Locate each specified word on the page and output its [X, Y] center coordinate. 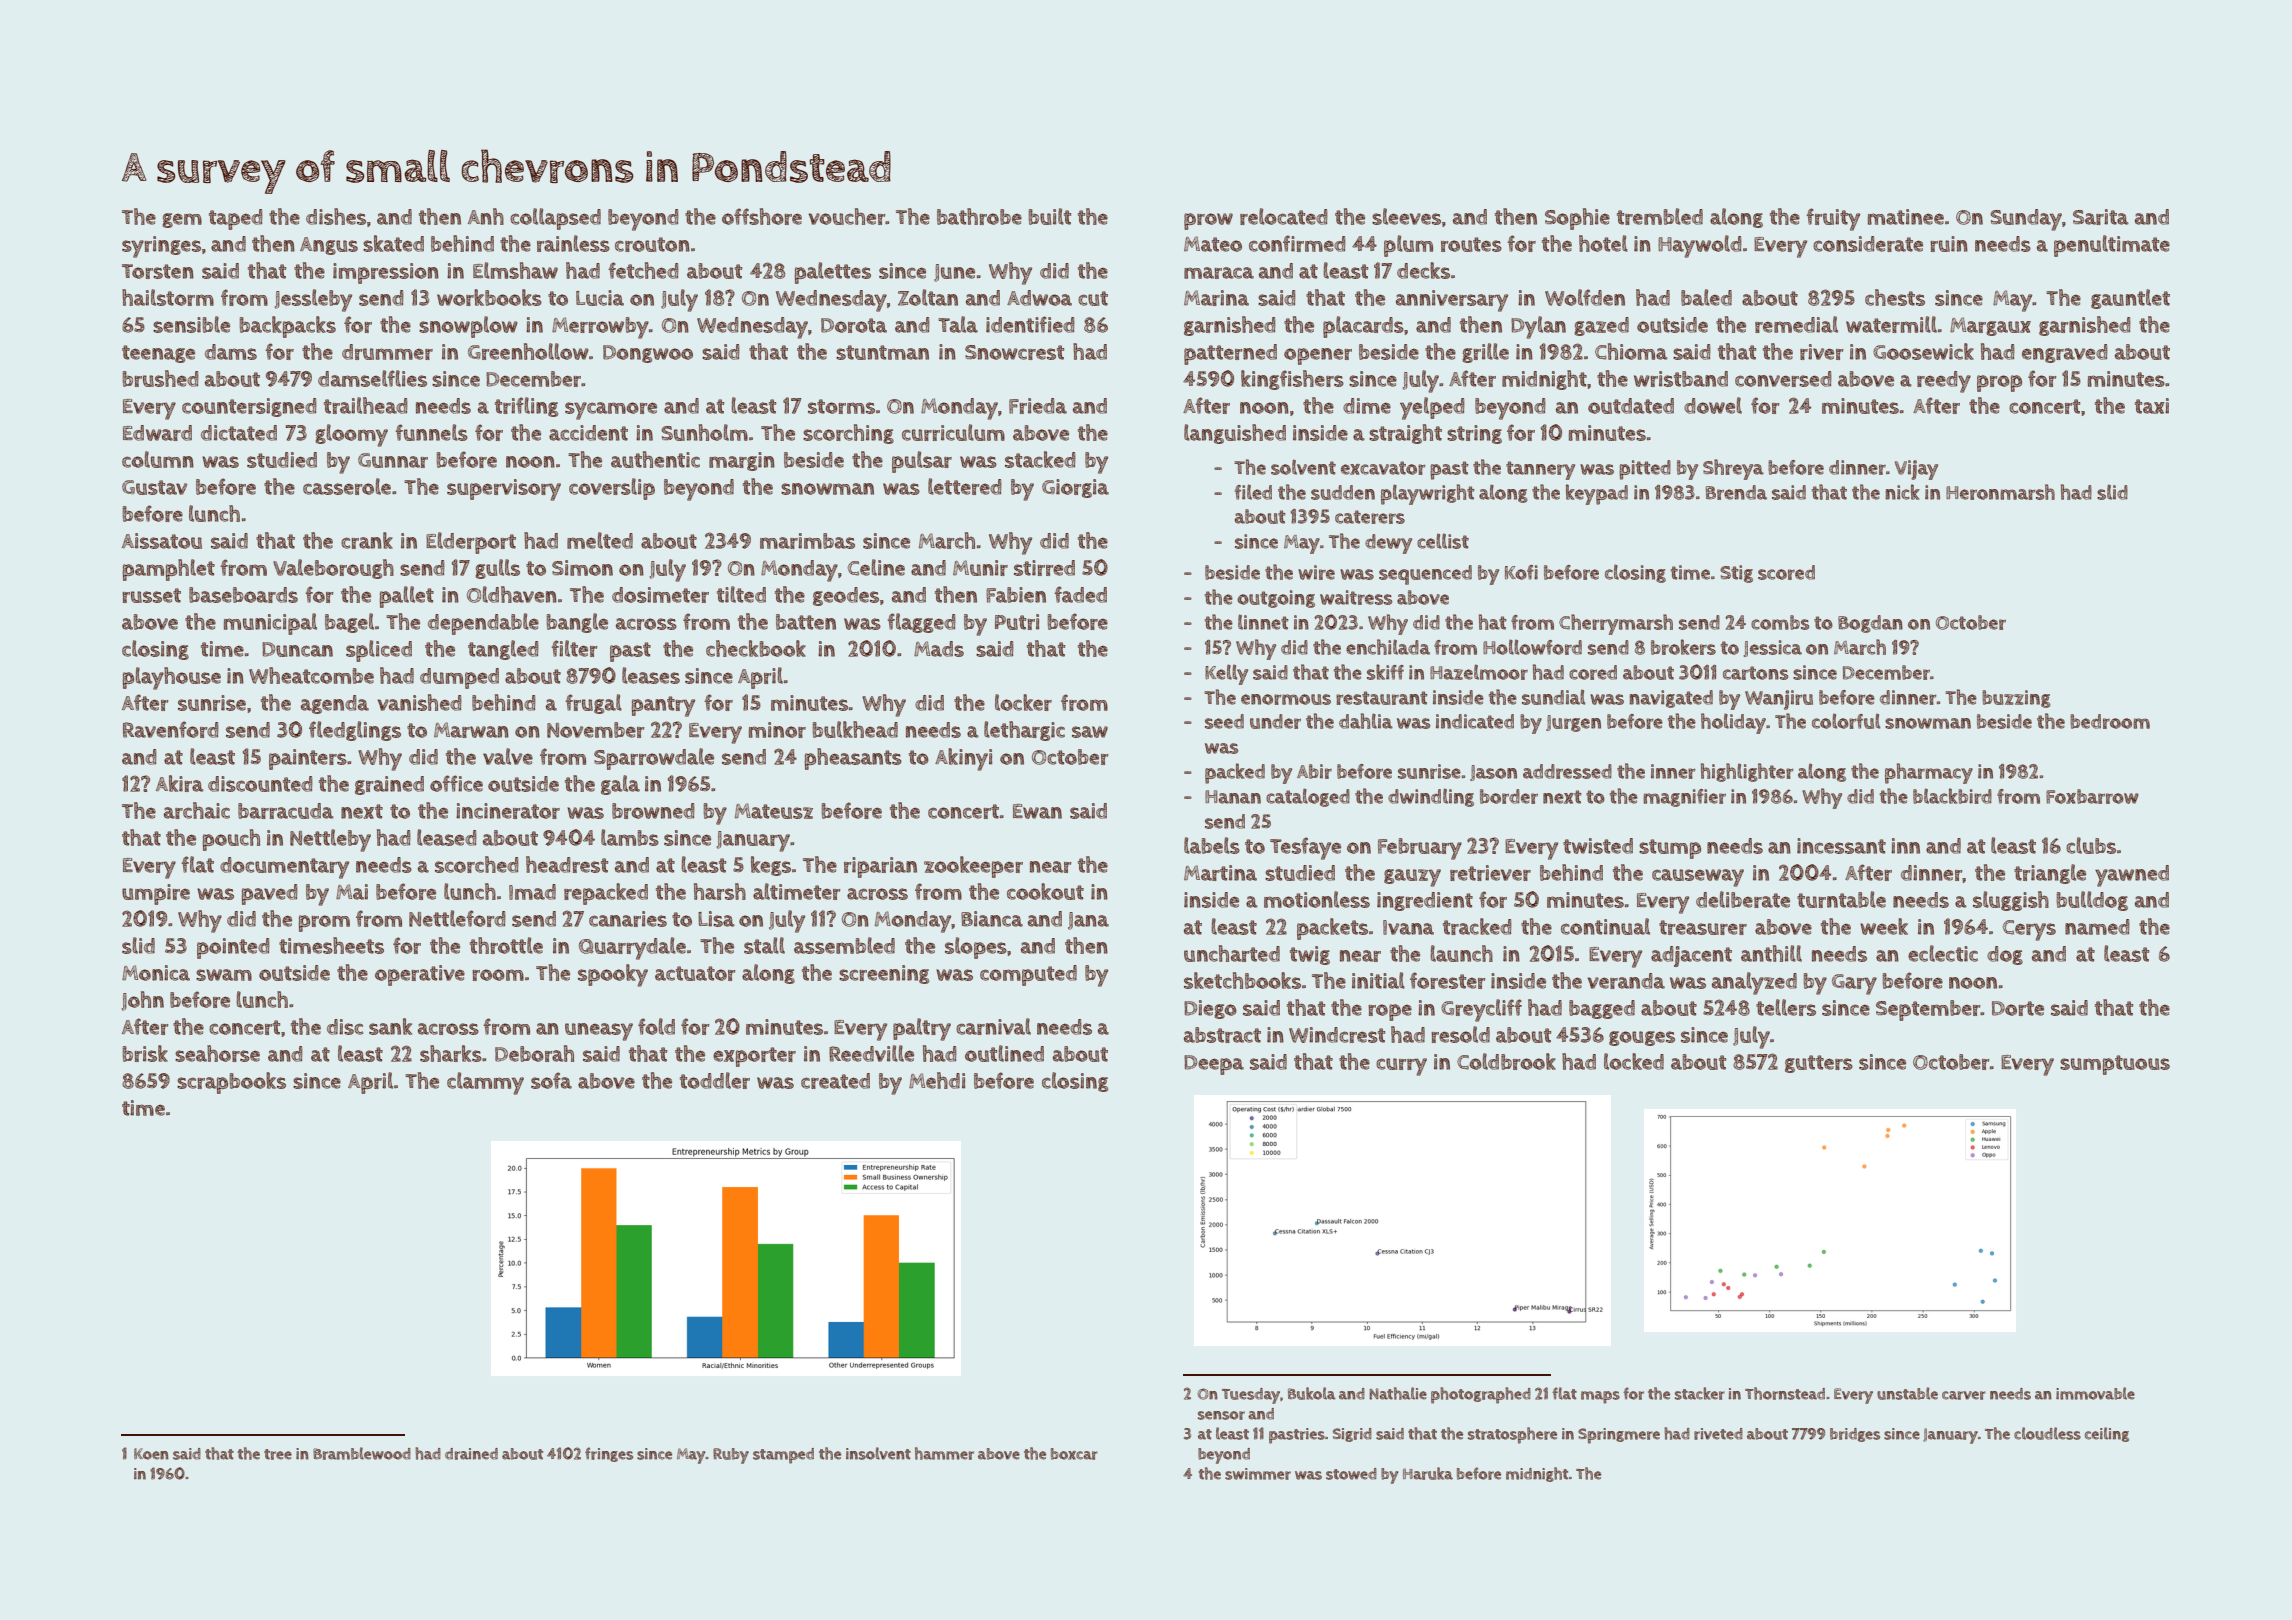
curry [1401, 1067]
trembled [1660, 216]
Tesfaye [1305, 848]
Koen [151, 1454]
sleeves [1406, 216]
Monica [156, 973]
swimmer [1258, 1474]
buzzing [2016, 699]
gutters [1819, 1064]
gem [182, 220]
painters [308, 759]
